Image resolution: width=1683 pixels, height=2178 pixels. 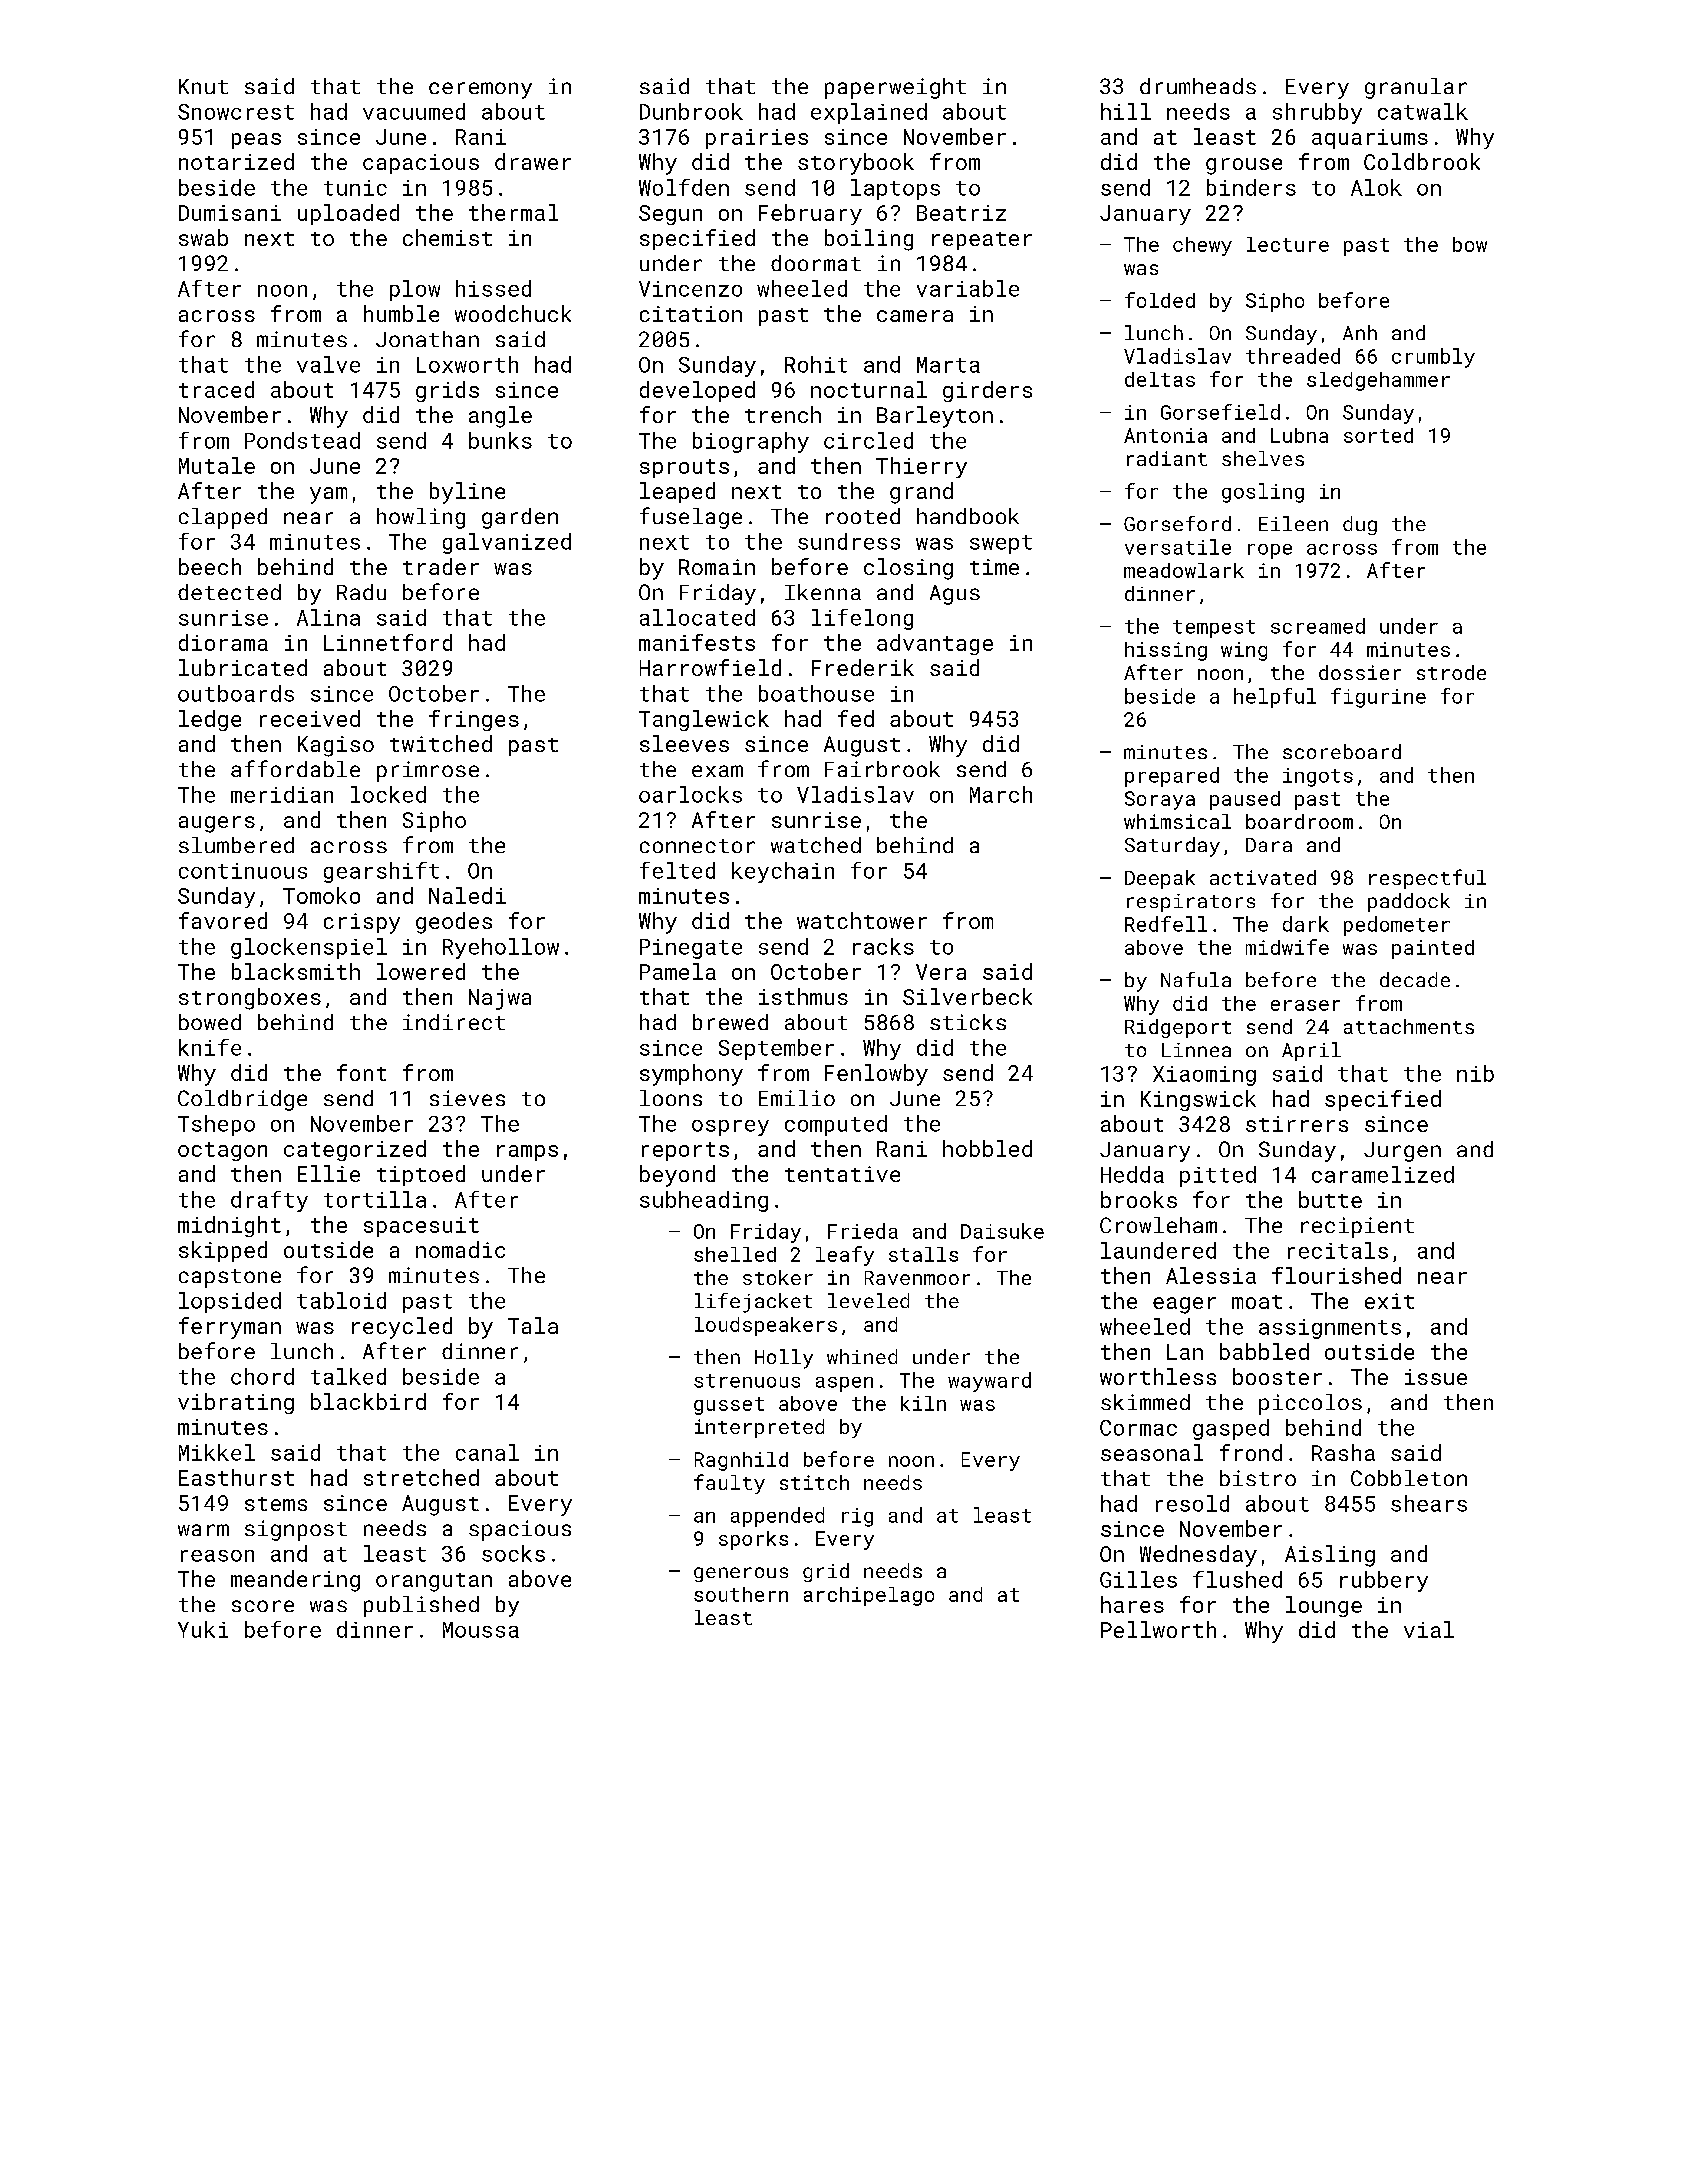 I want to click on Najwa, so click(x=500, y=999).
